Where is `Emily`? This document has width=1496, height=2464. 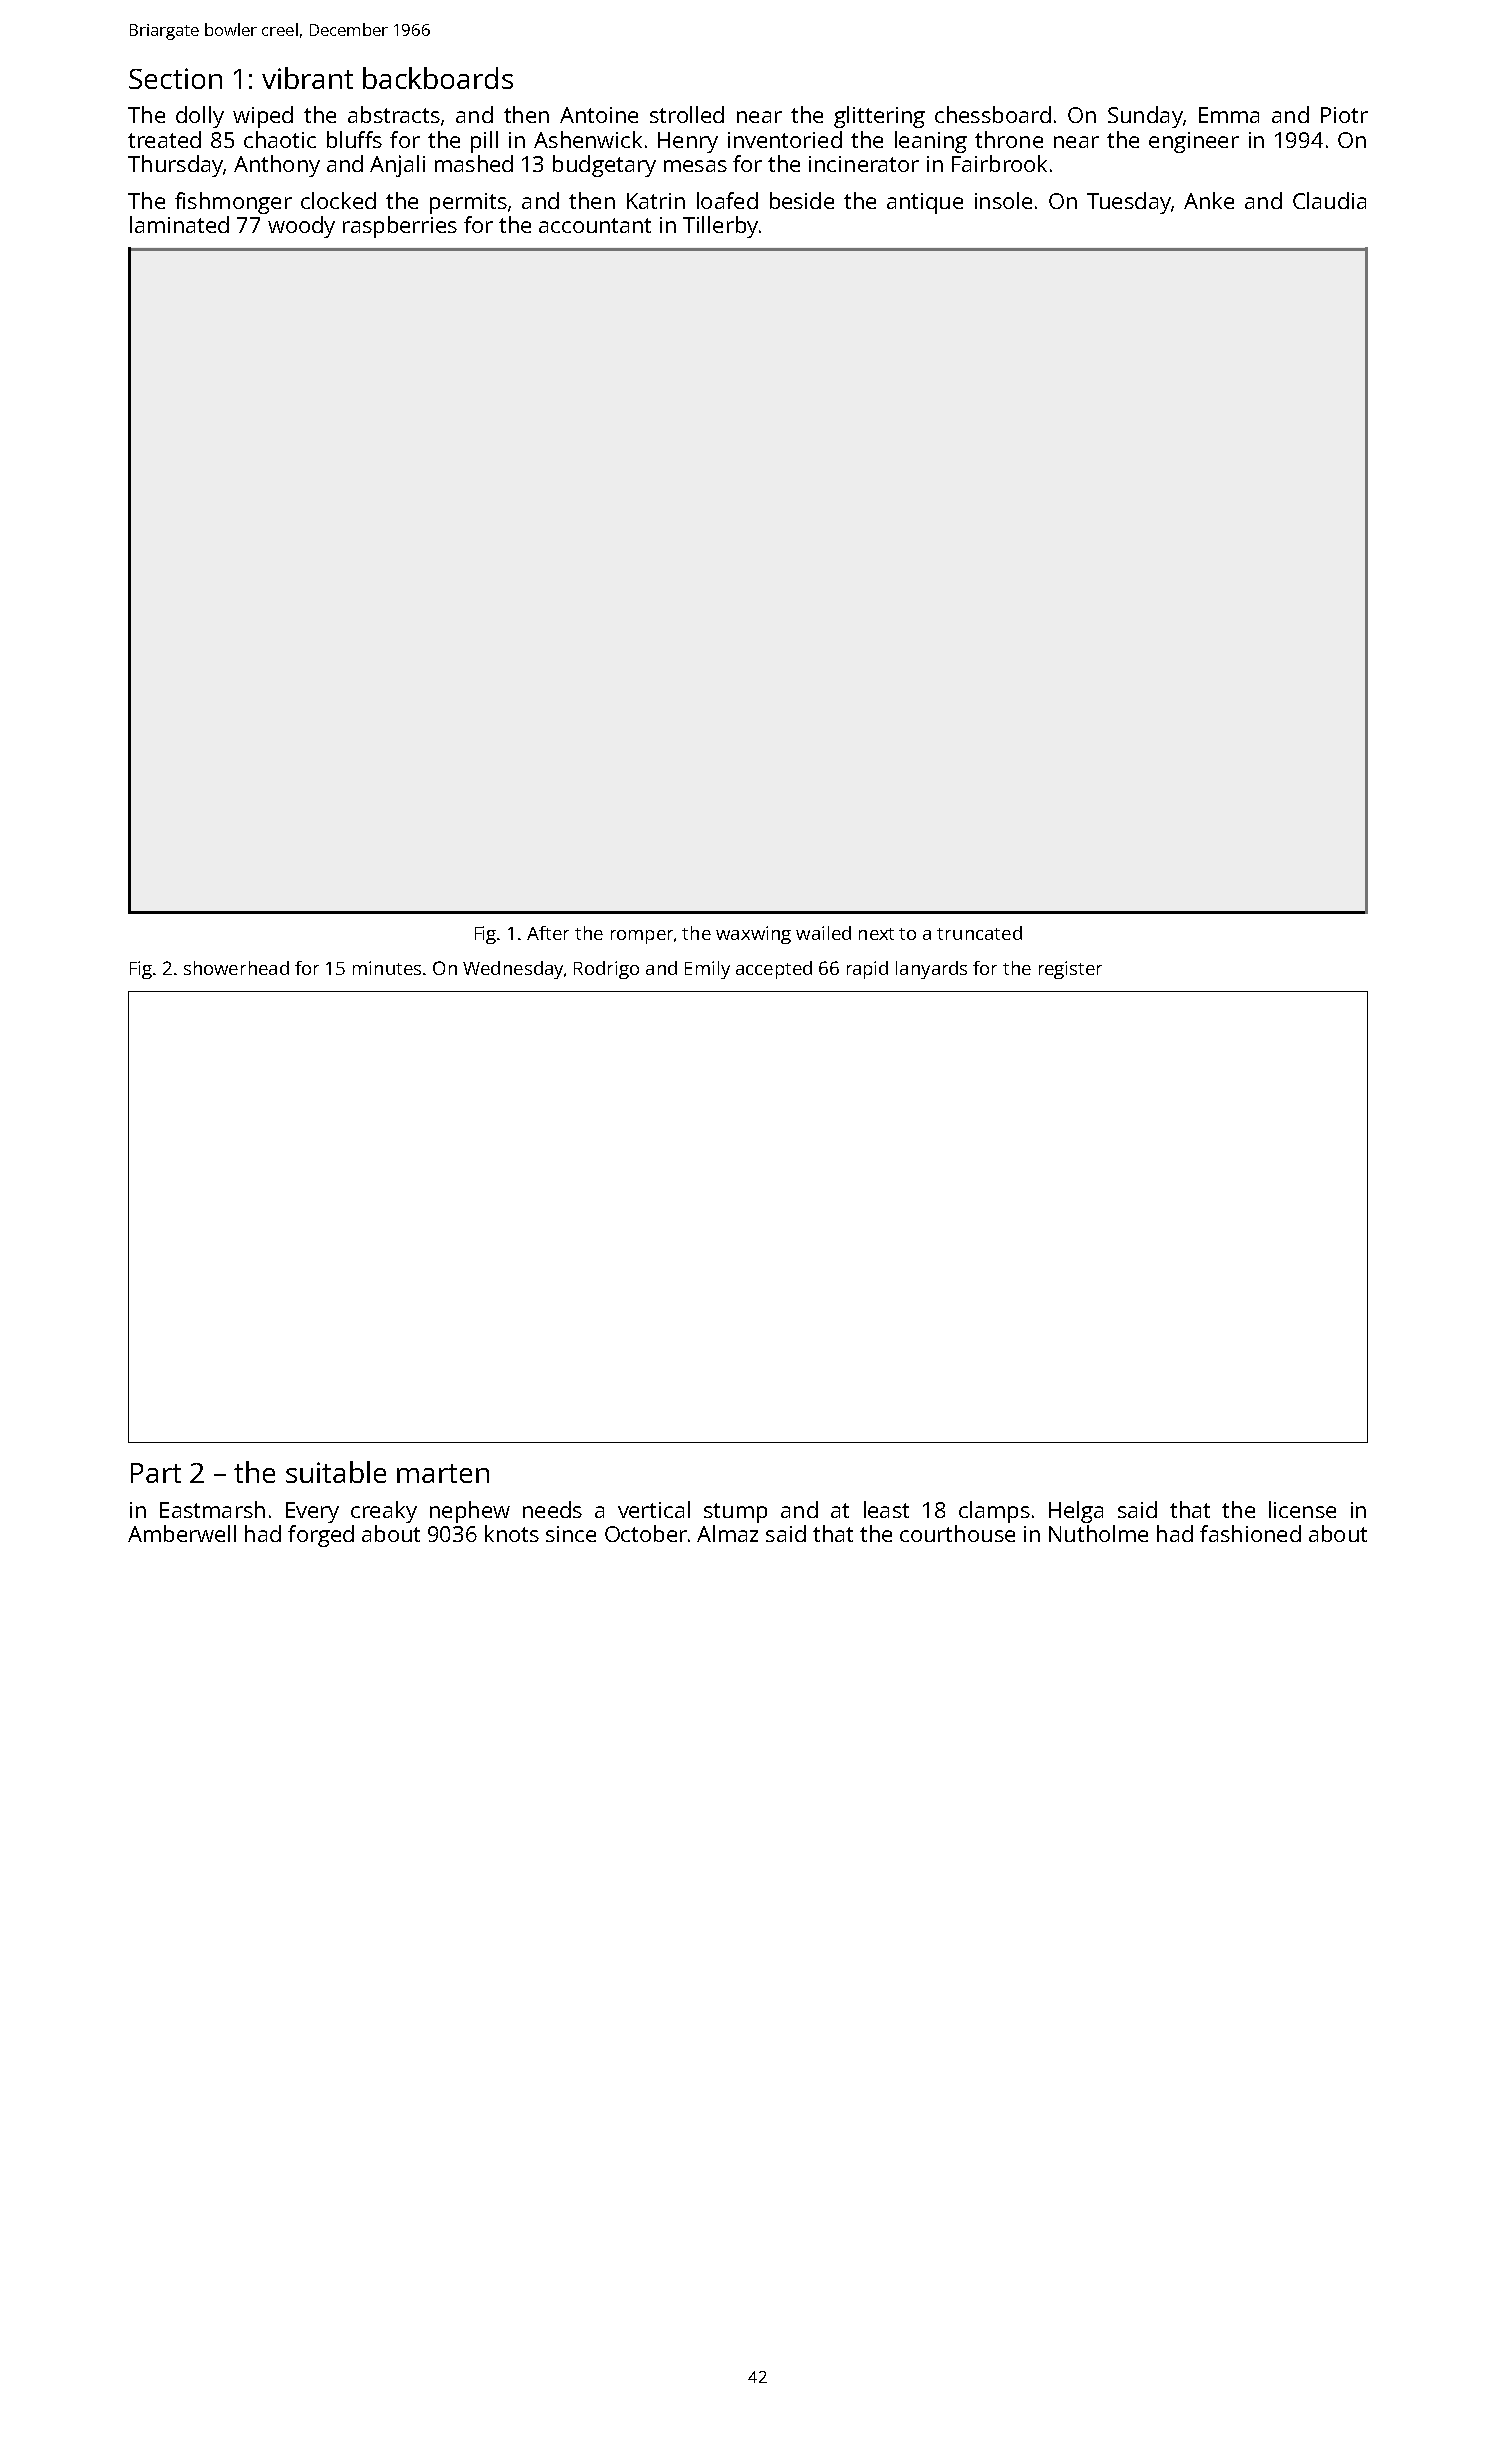 Emily is located at coordinates (707, 970).
